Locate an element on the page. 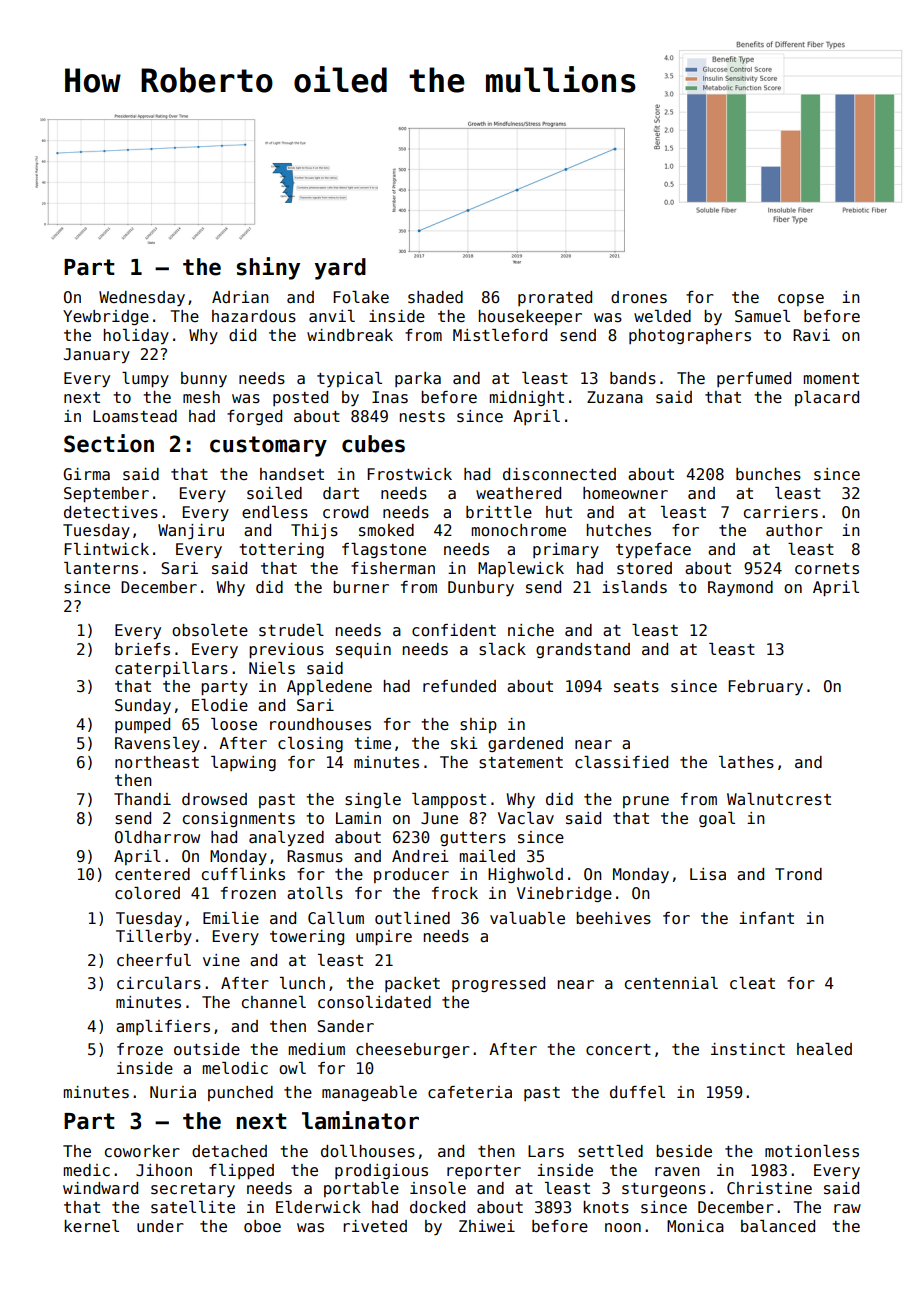 This page has height=1308, width=924. prodigious is located at coordinates (381, 1171).
